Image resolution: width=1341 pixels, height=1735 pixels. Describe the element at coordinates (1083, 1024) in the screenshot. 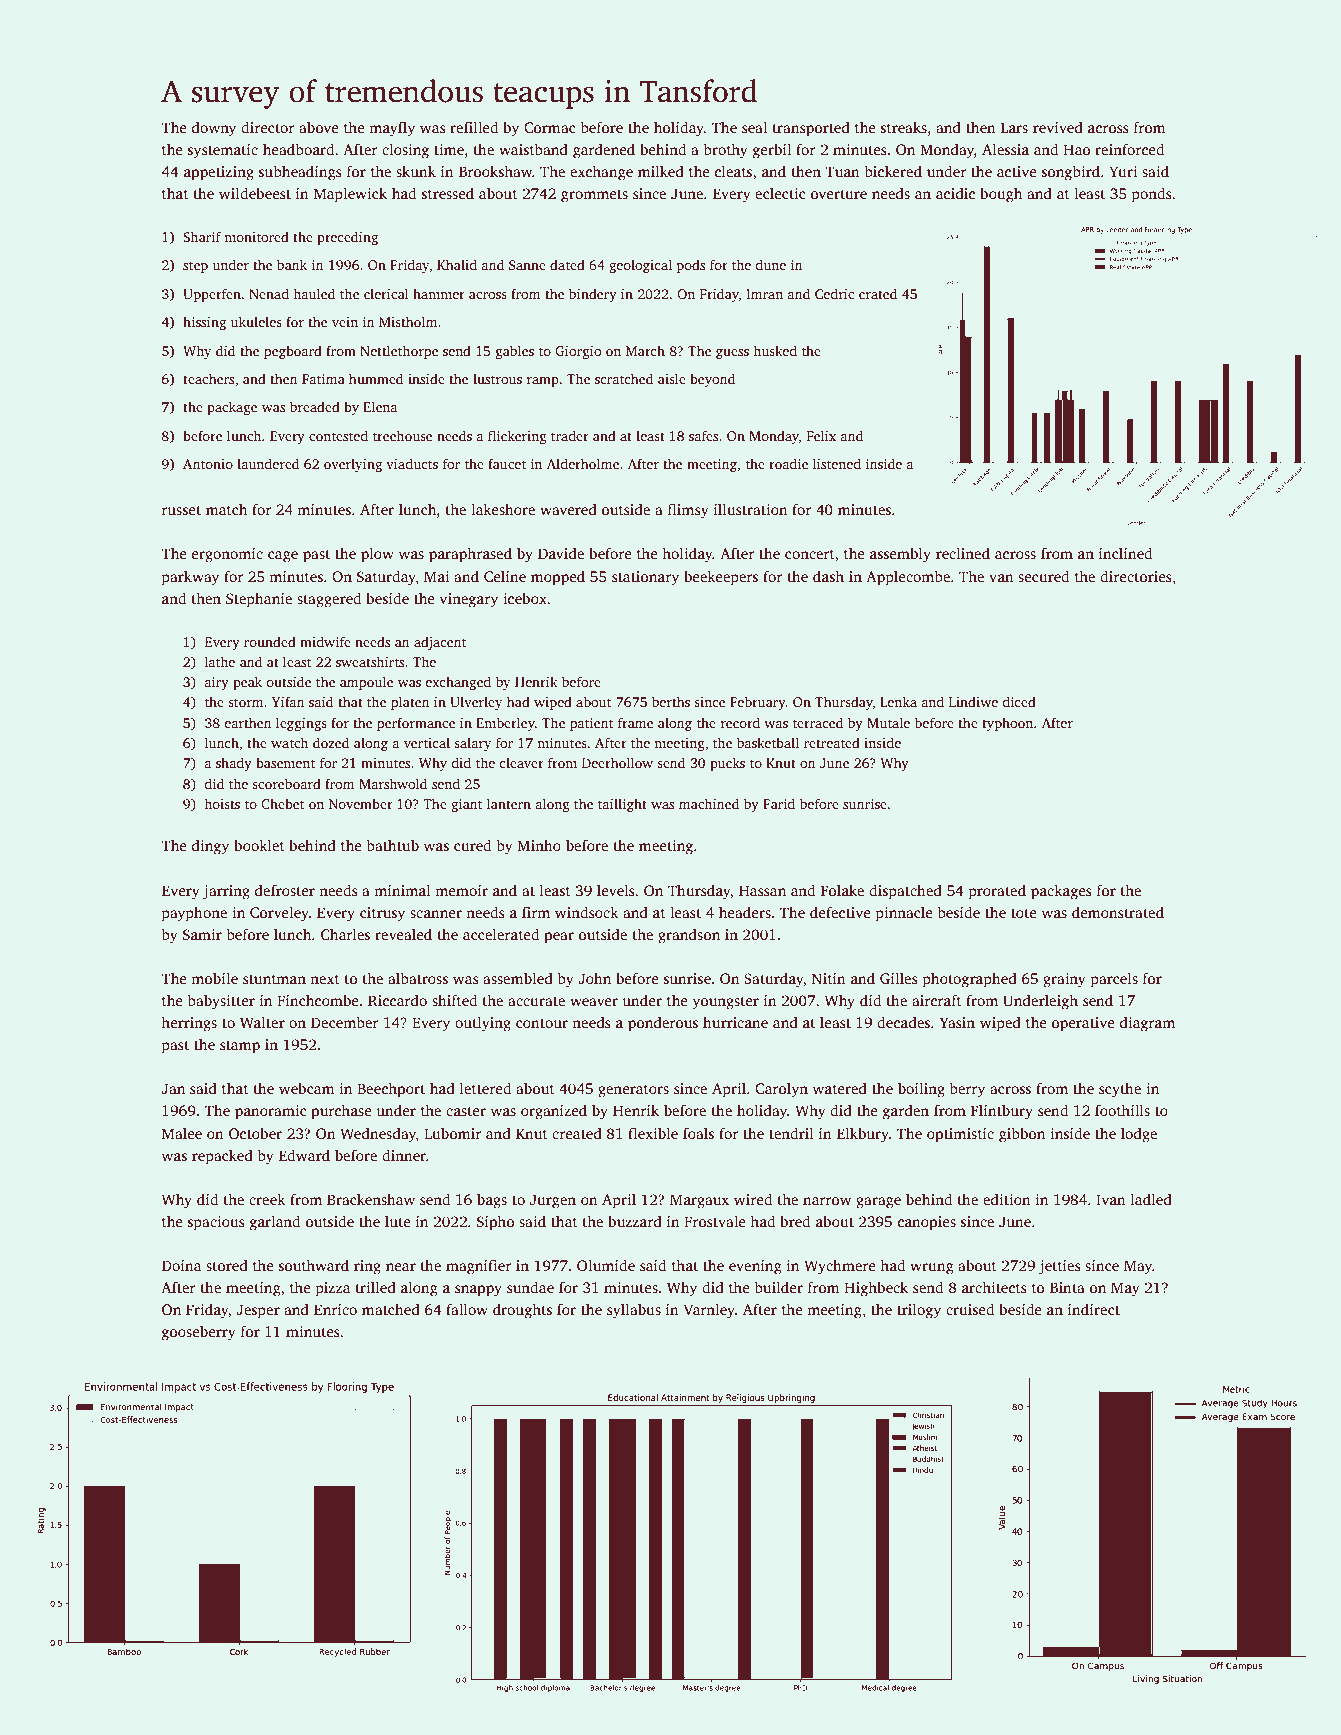

I see `operative` at that location.
